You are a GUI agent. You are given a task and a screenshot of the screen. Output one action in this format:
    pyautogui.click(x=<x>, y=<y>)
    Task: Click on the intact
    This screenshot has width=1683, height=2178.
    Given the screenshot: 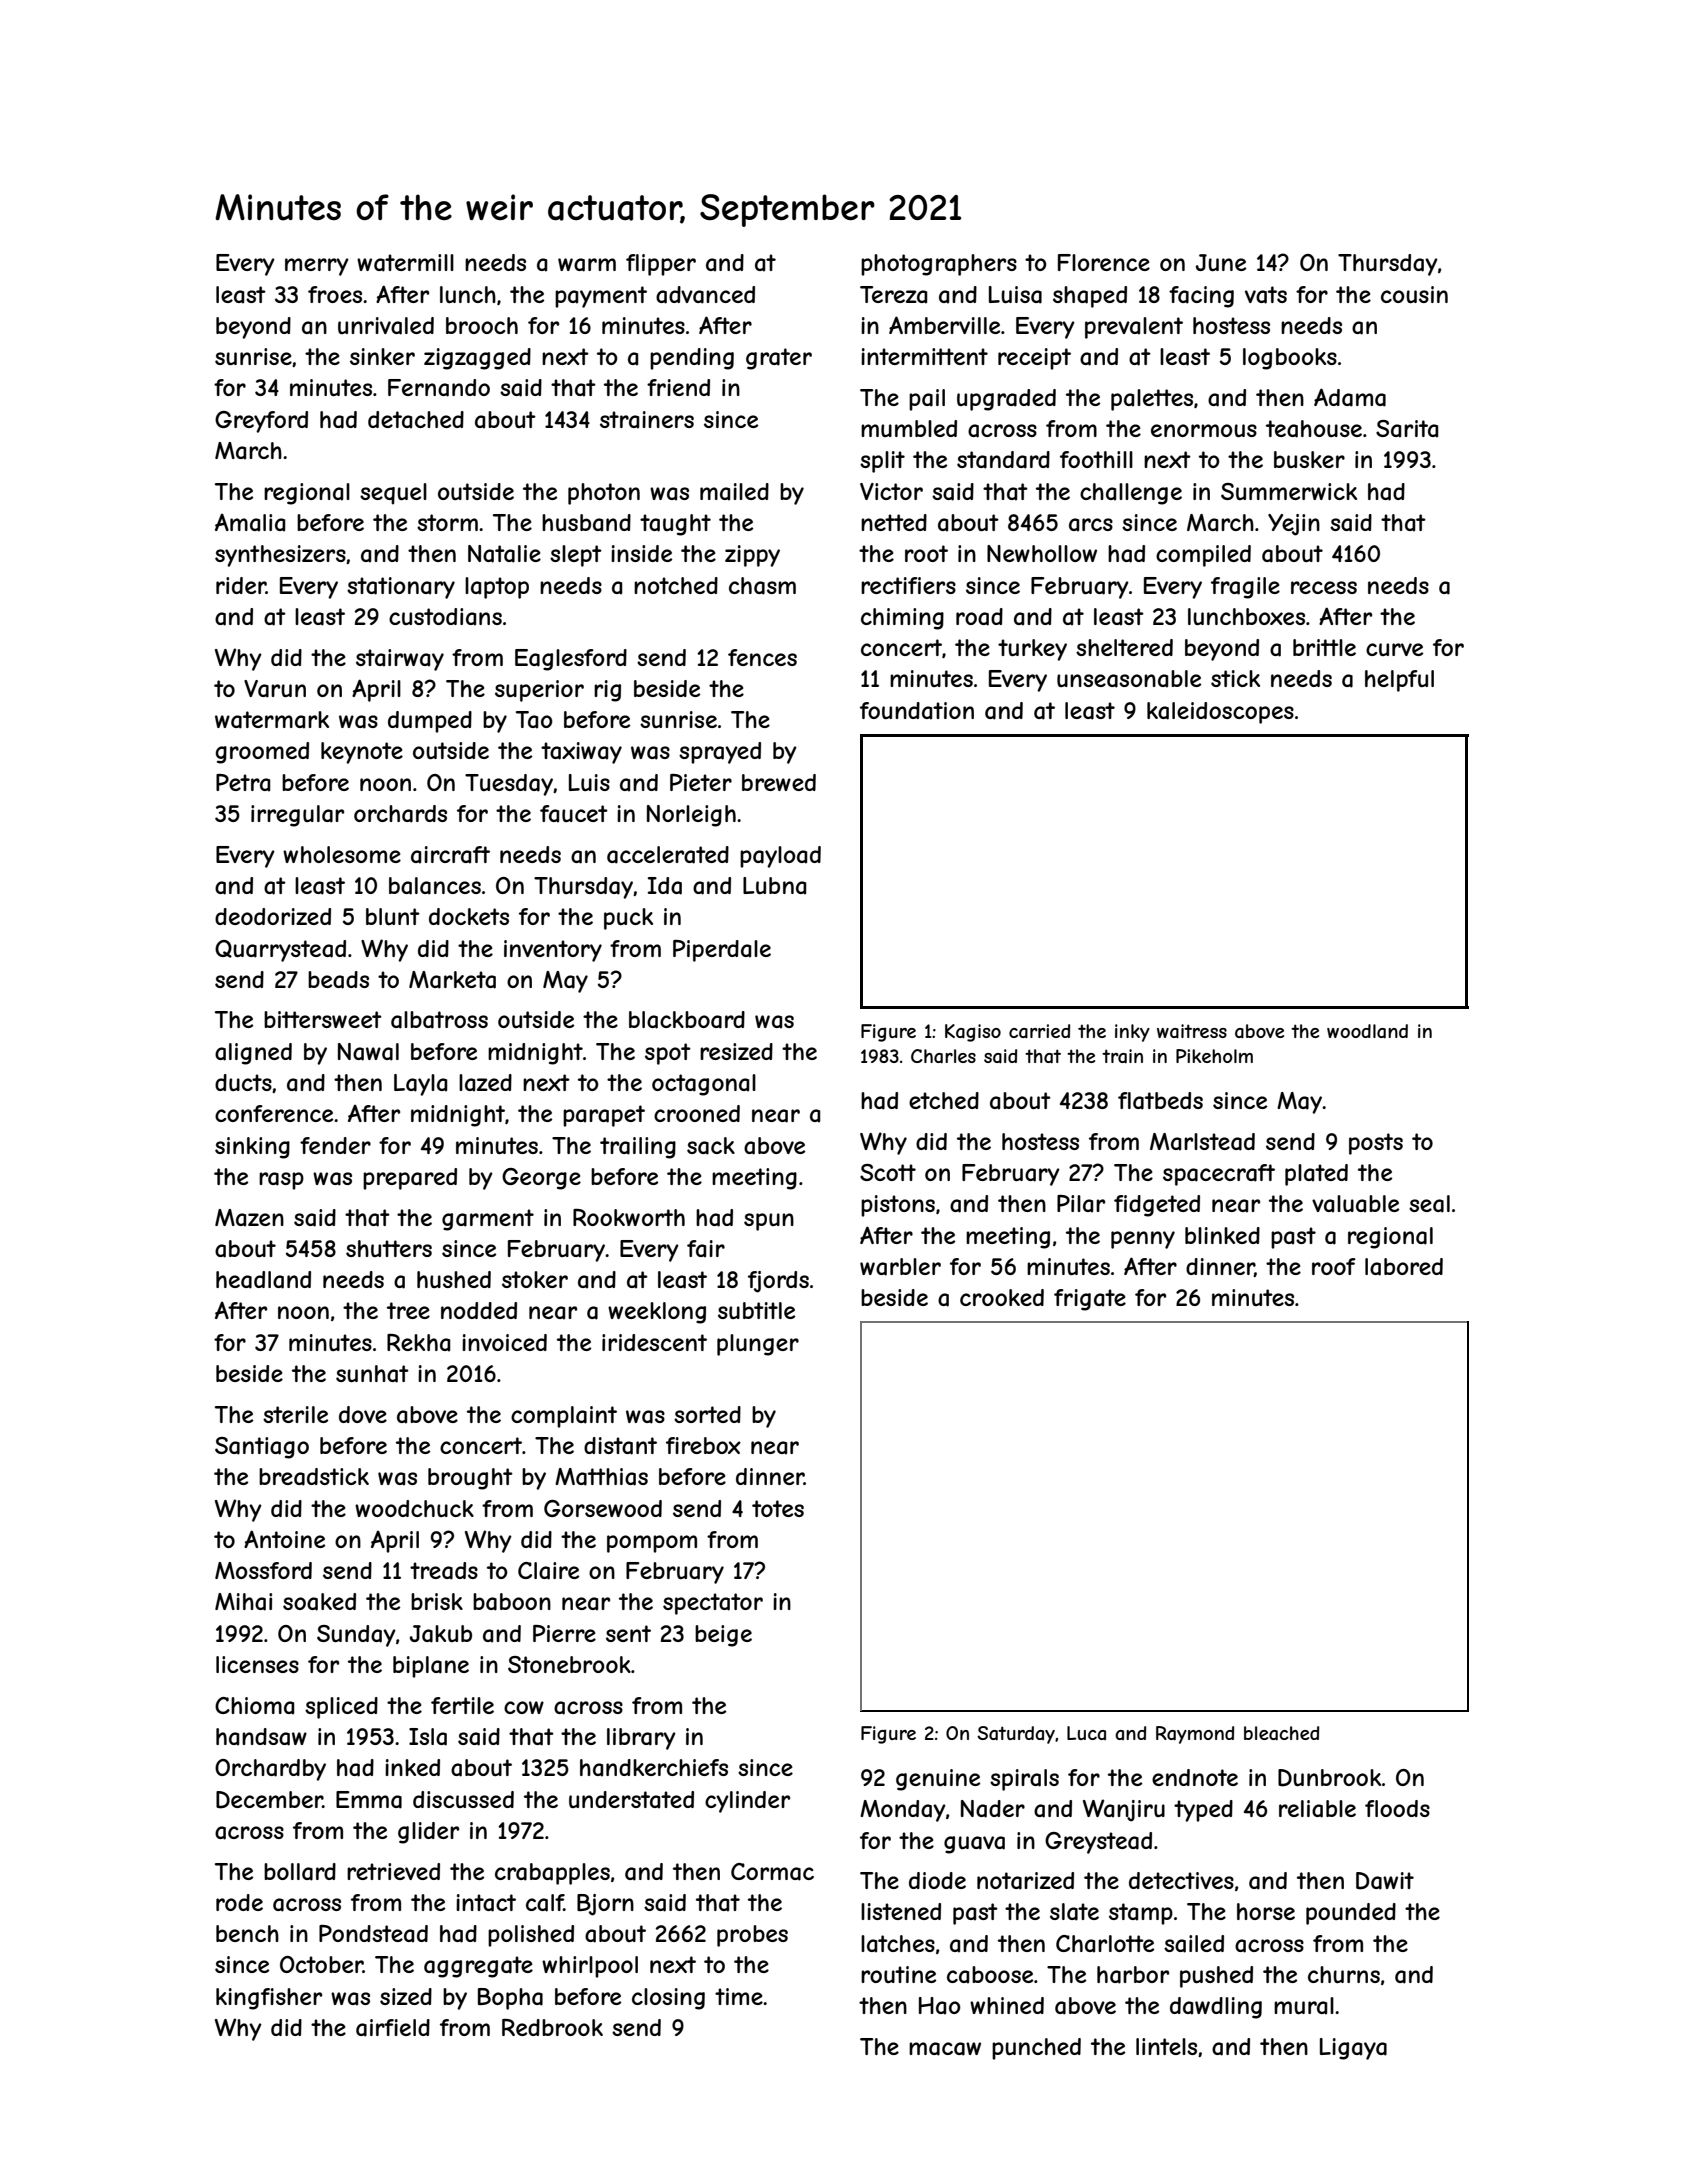 What is the action you would take?
    pyautogui.click(x=486, y=1903)
